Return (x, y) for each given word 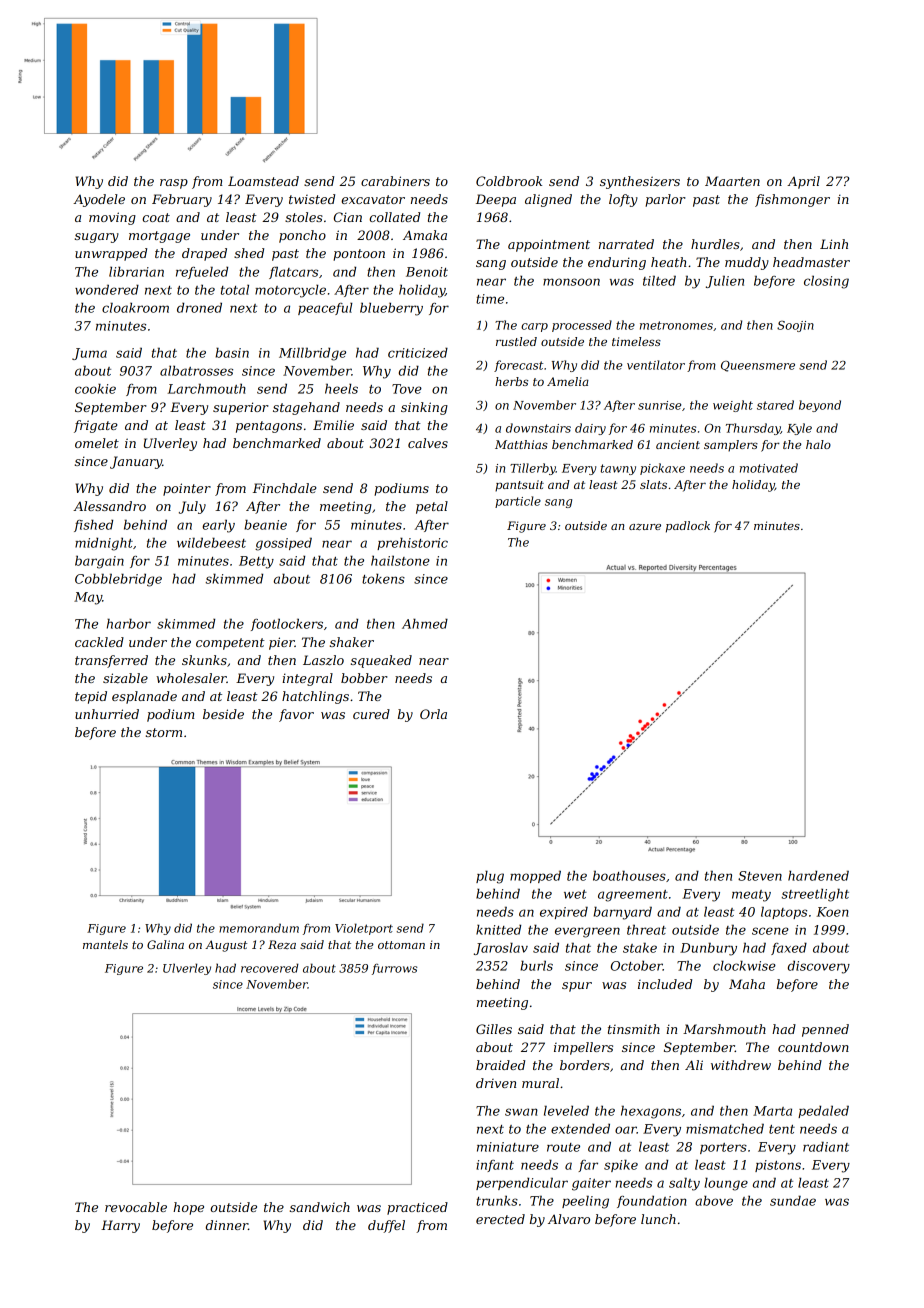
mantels (105, 944)
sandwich (320, 1207)
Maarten (732, 181)
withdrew (741, 1065)
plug (490, 877)
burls (536, 965)
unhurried (107, 714)
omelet (97, 443)
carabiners (395, 181)
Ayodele (99, 200)
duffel (386, 1226)
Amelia (568, 381)
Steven (760, 876)
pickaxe (662, 469)
